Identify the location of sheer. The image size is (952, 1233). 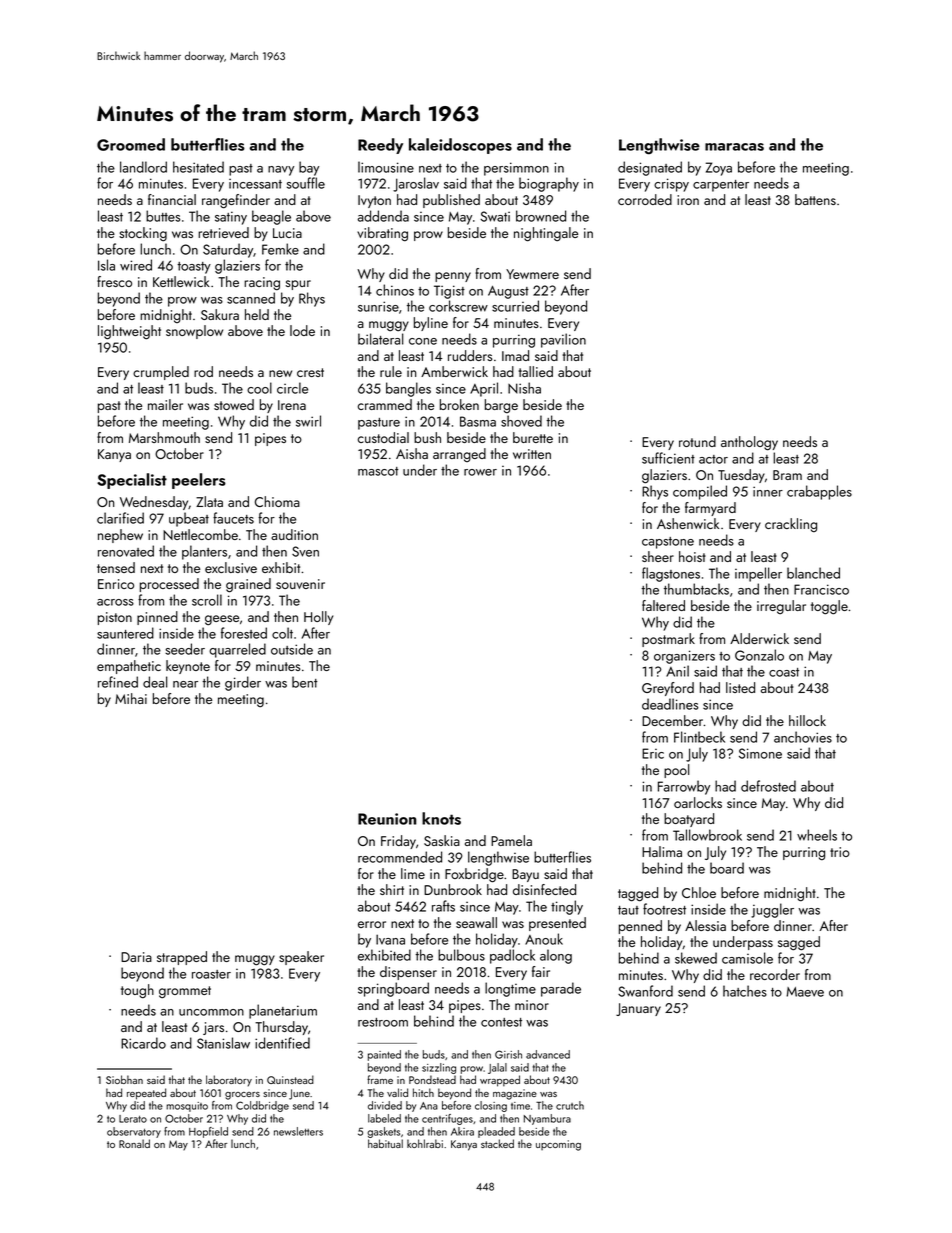
(658, 556).
